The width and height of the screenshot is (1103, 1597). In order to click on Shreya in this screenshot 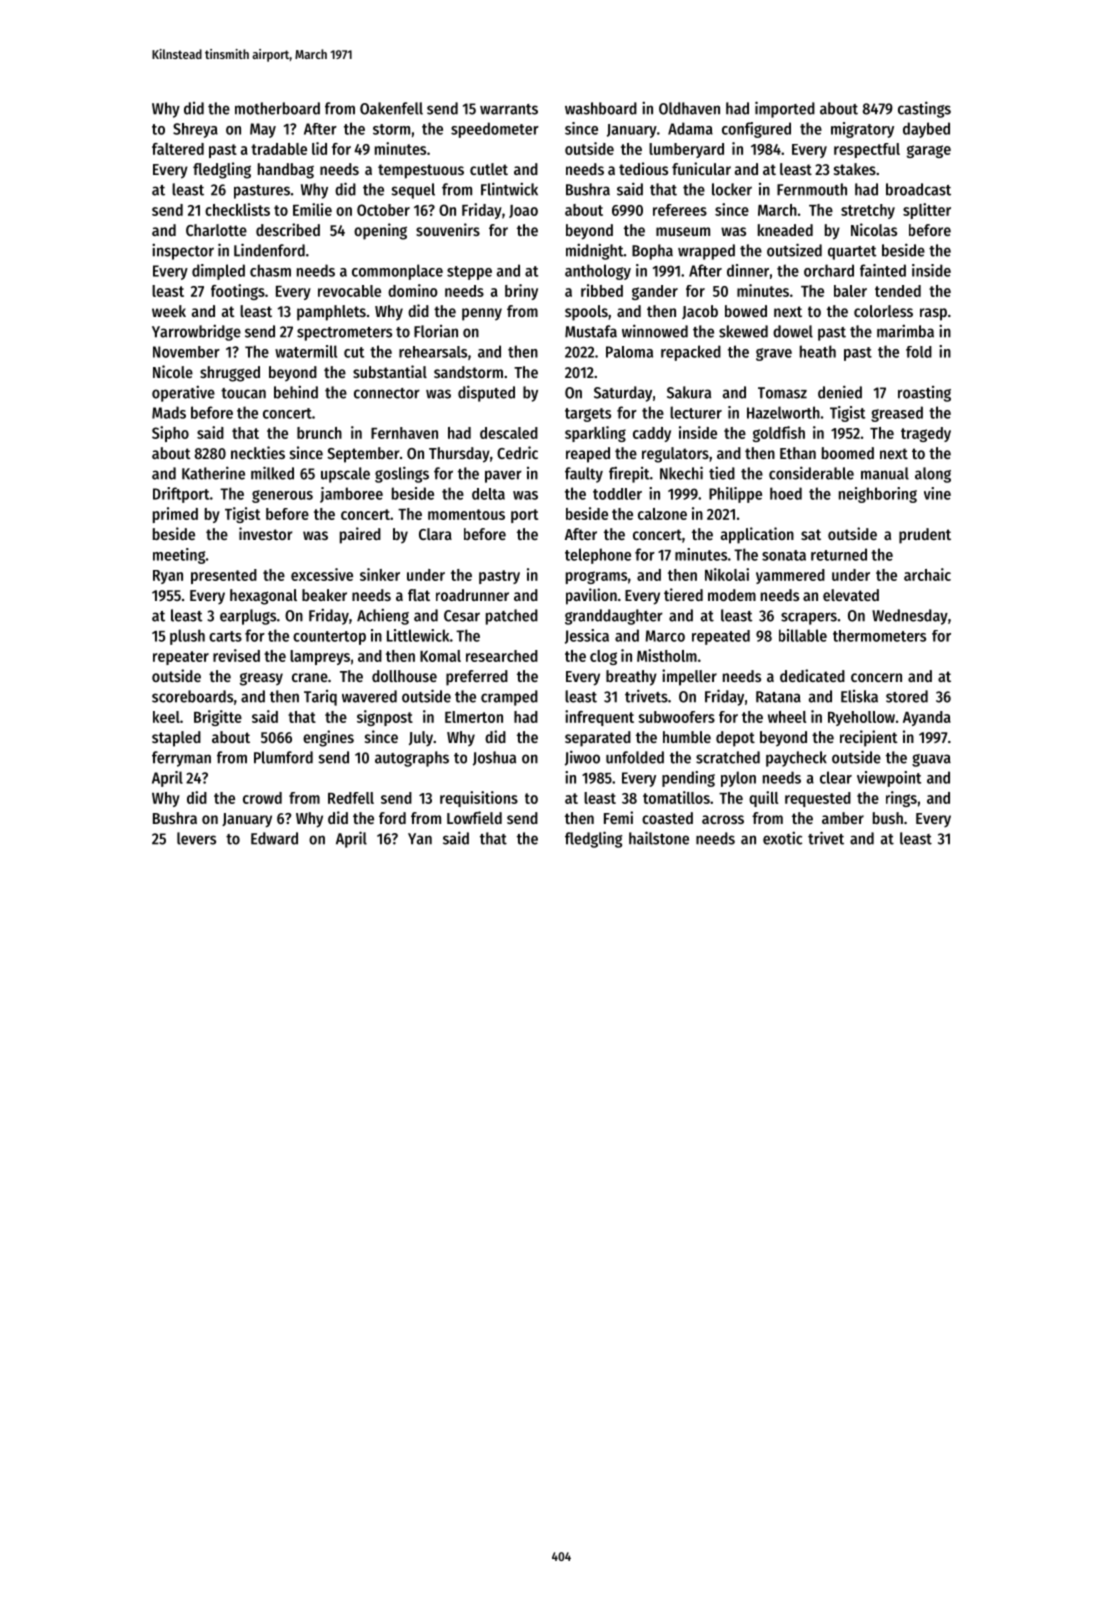, I will do `click(195, 130)`.
